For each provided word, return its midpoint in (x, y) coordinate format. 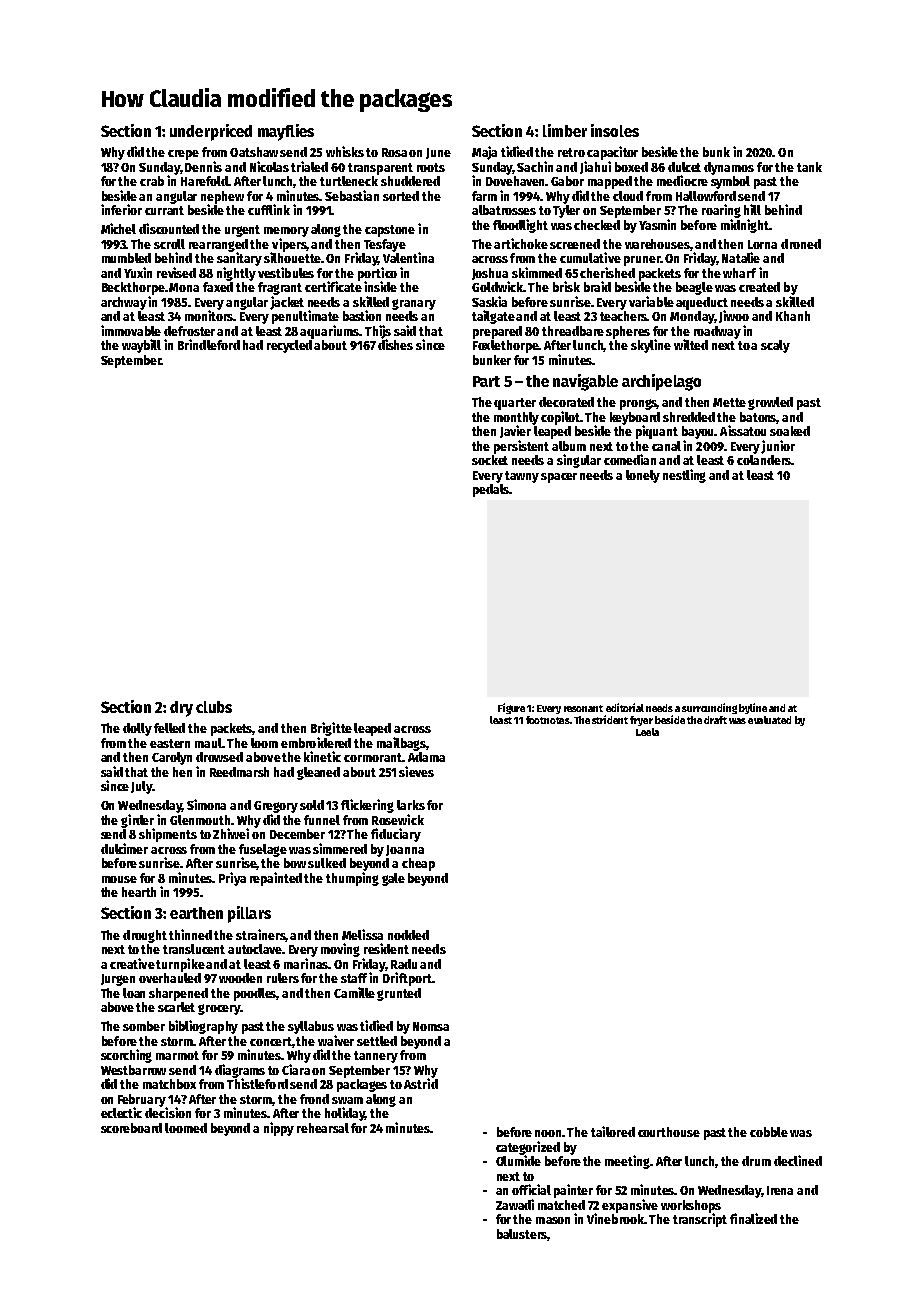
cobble (769, 1132)
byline (753, 708)
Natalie (741, 257)
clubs (214, 707)
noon (549, 1133)
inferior (121, 209)
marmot (177, 1055)
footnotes (548, 720)
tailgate (493, 317)
